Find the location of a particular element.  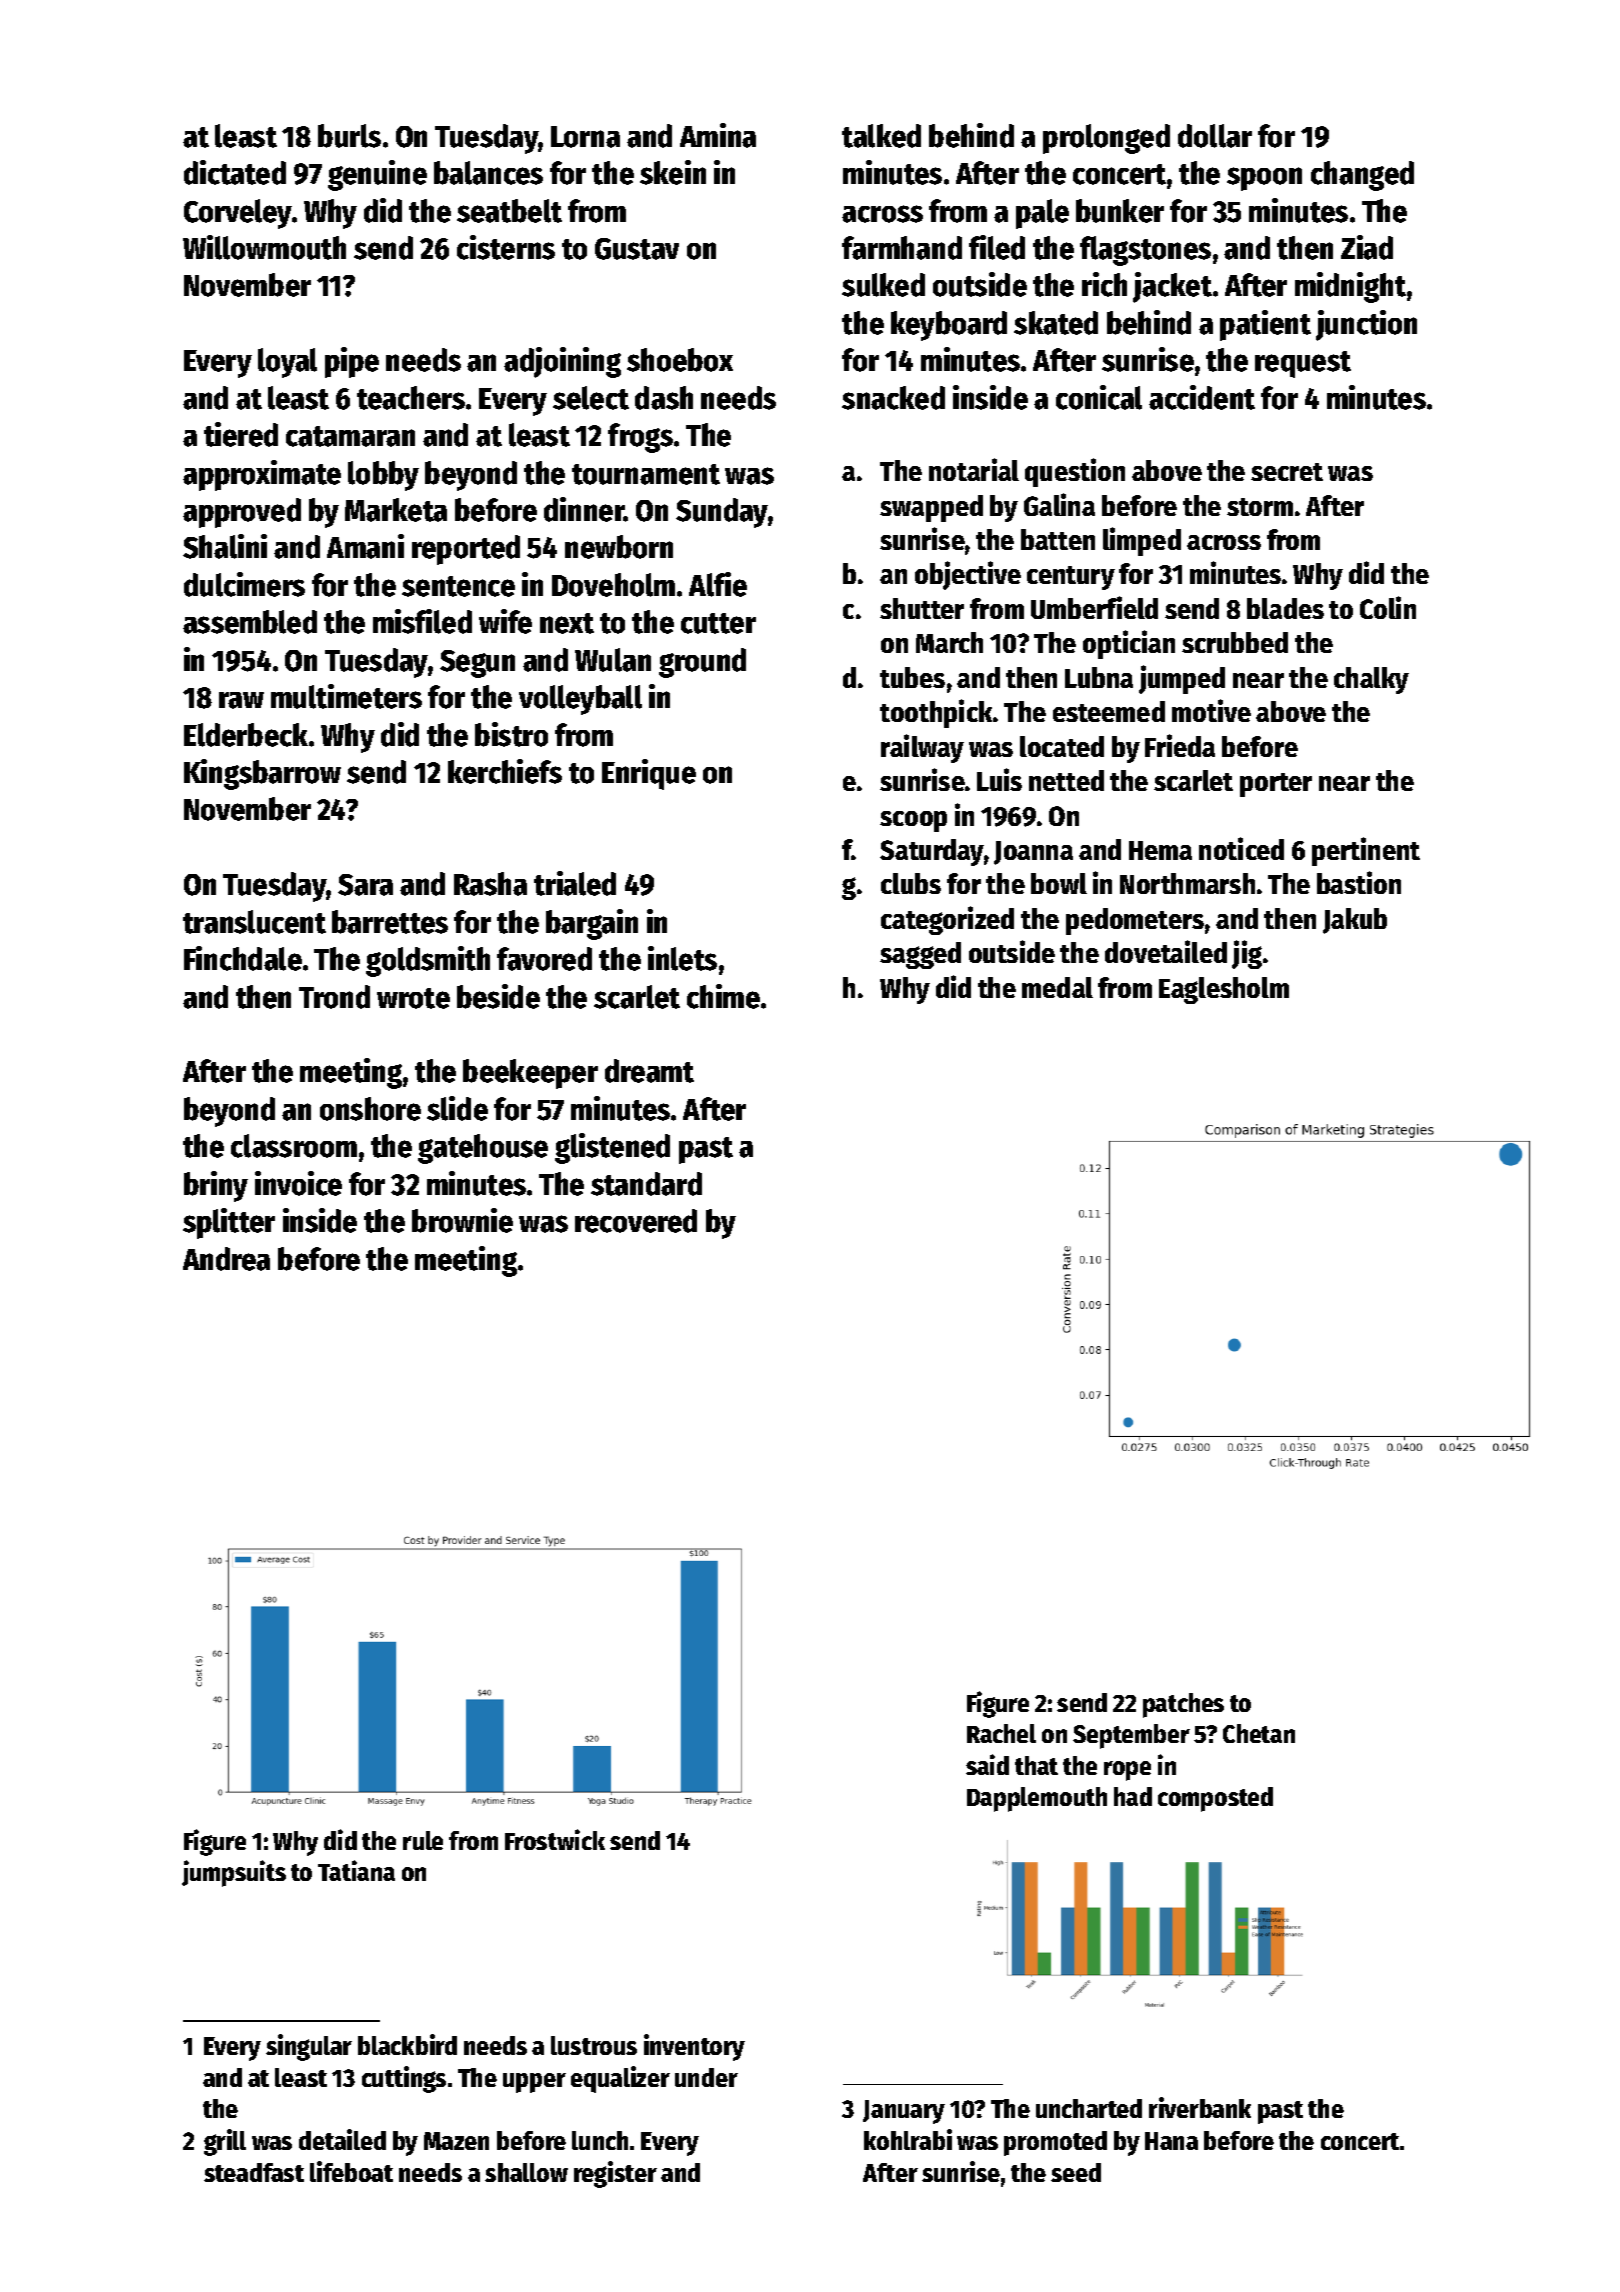

Eaglesholm is located at coordinates (1224, 990).
